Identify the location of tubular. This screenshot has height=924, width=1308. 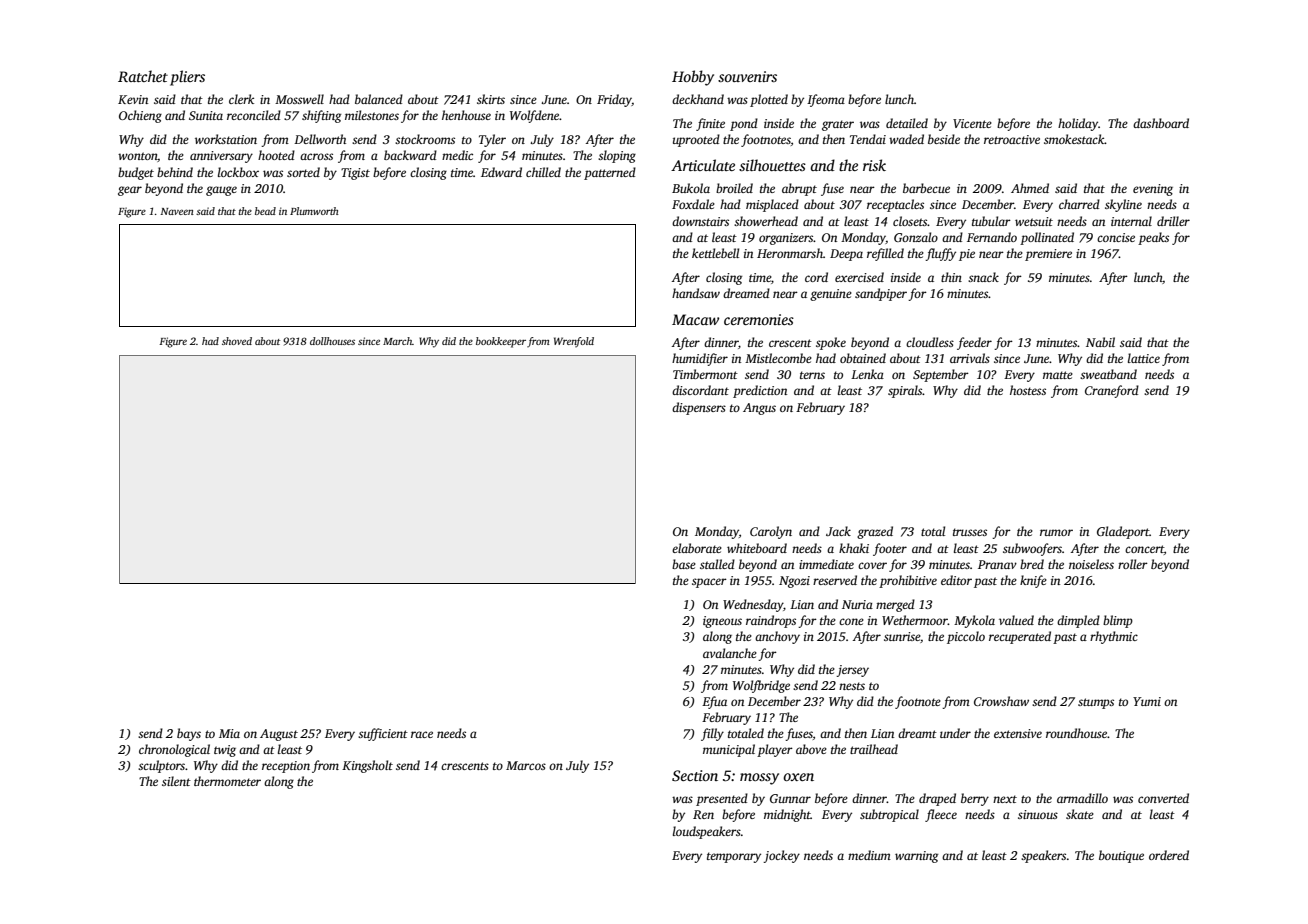
(991, 221).
